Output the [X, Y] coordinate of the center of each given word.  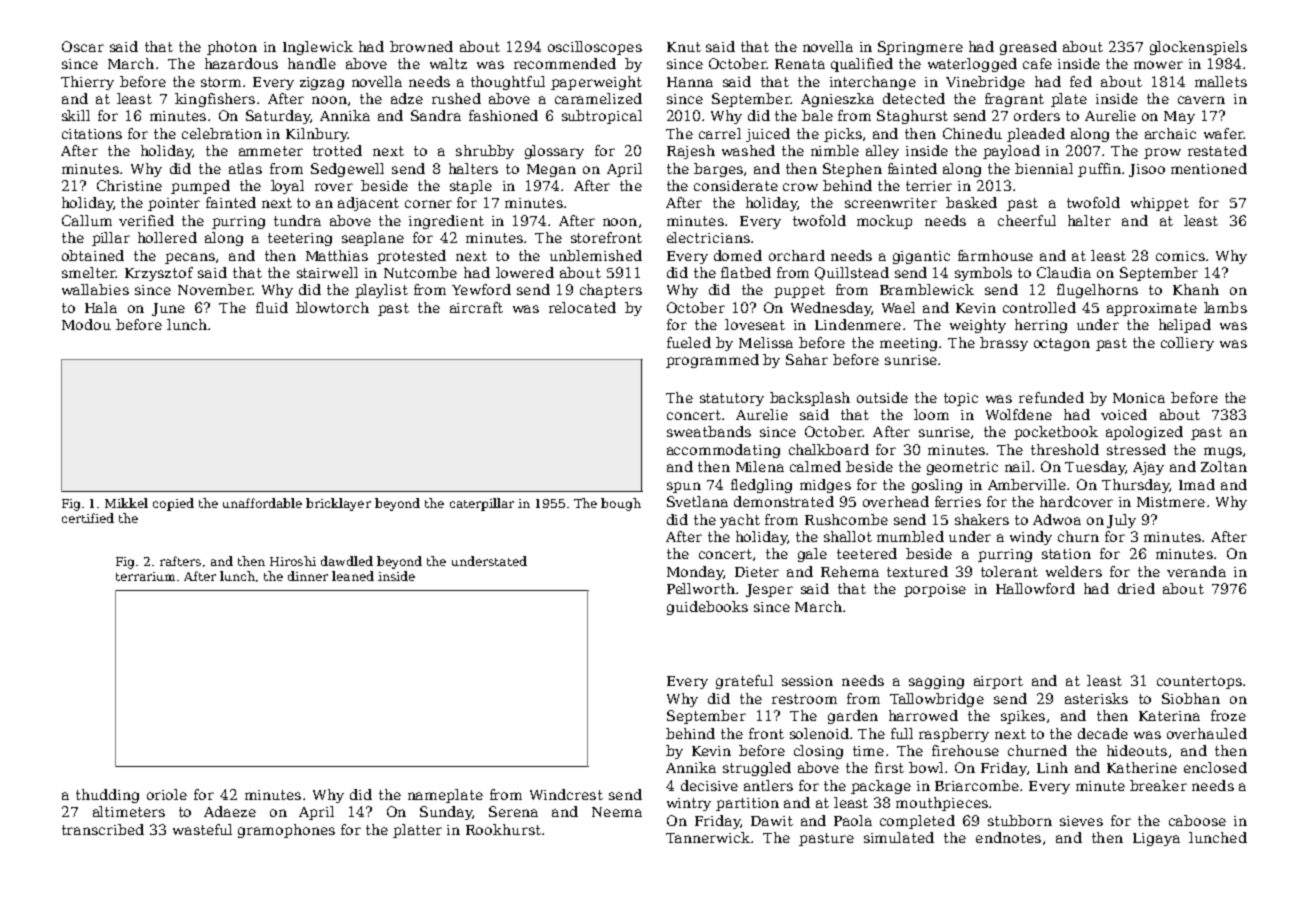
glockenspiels [1198, 48]
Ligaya [1156, 839]
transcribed [103, 829]
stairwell [327, 272]
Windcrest [566, 794]
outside [882, 397]
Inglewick [318, 48]
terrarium [145, 576]
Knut [684, 47]
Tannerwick [708, 837]
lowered [525, 272]
